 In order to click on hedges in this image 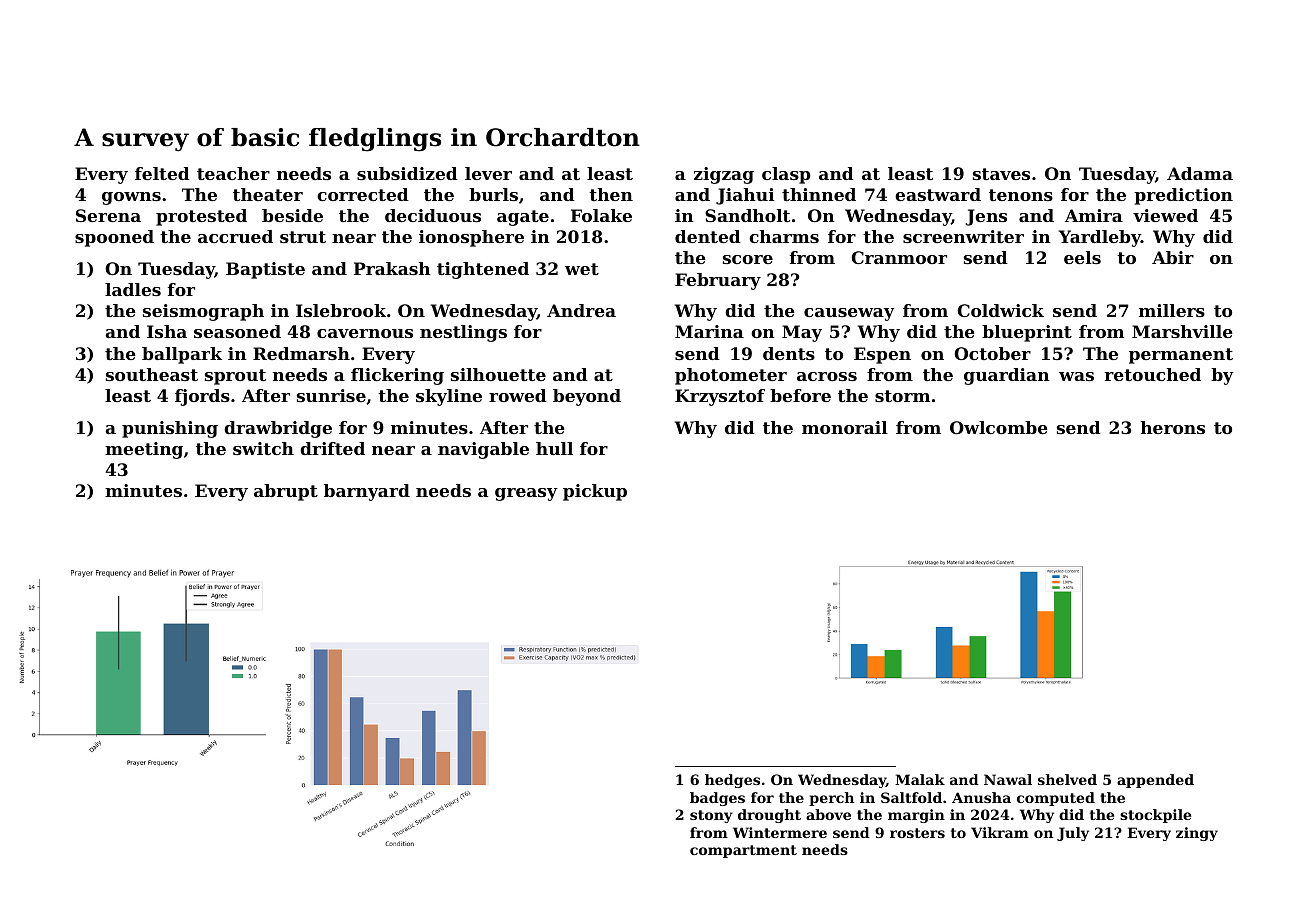, I will do `click(732, 781)`.
